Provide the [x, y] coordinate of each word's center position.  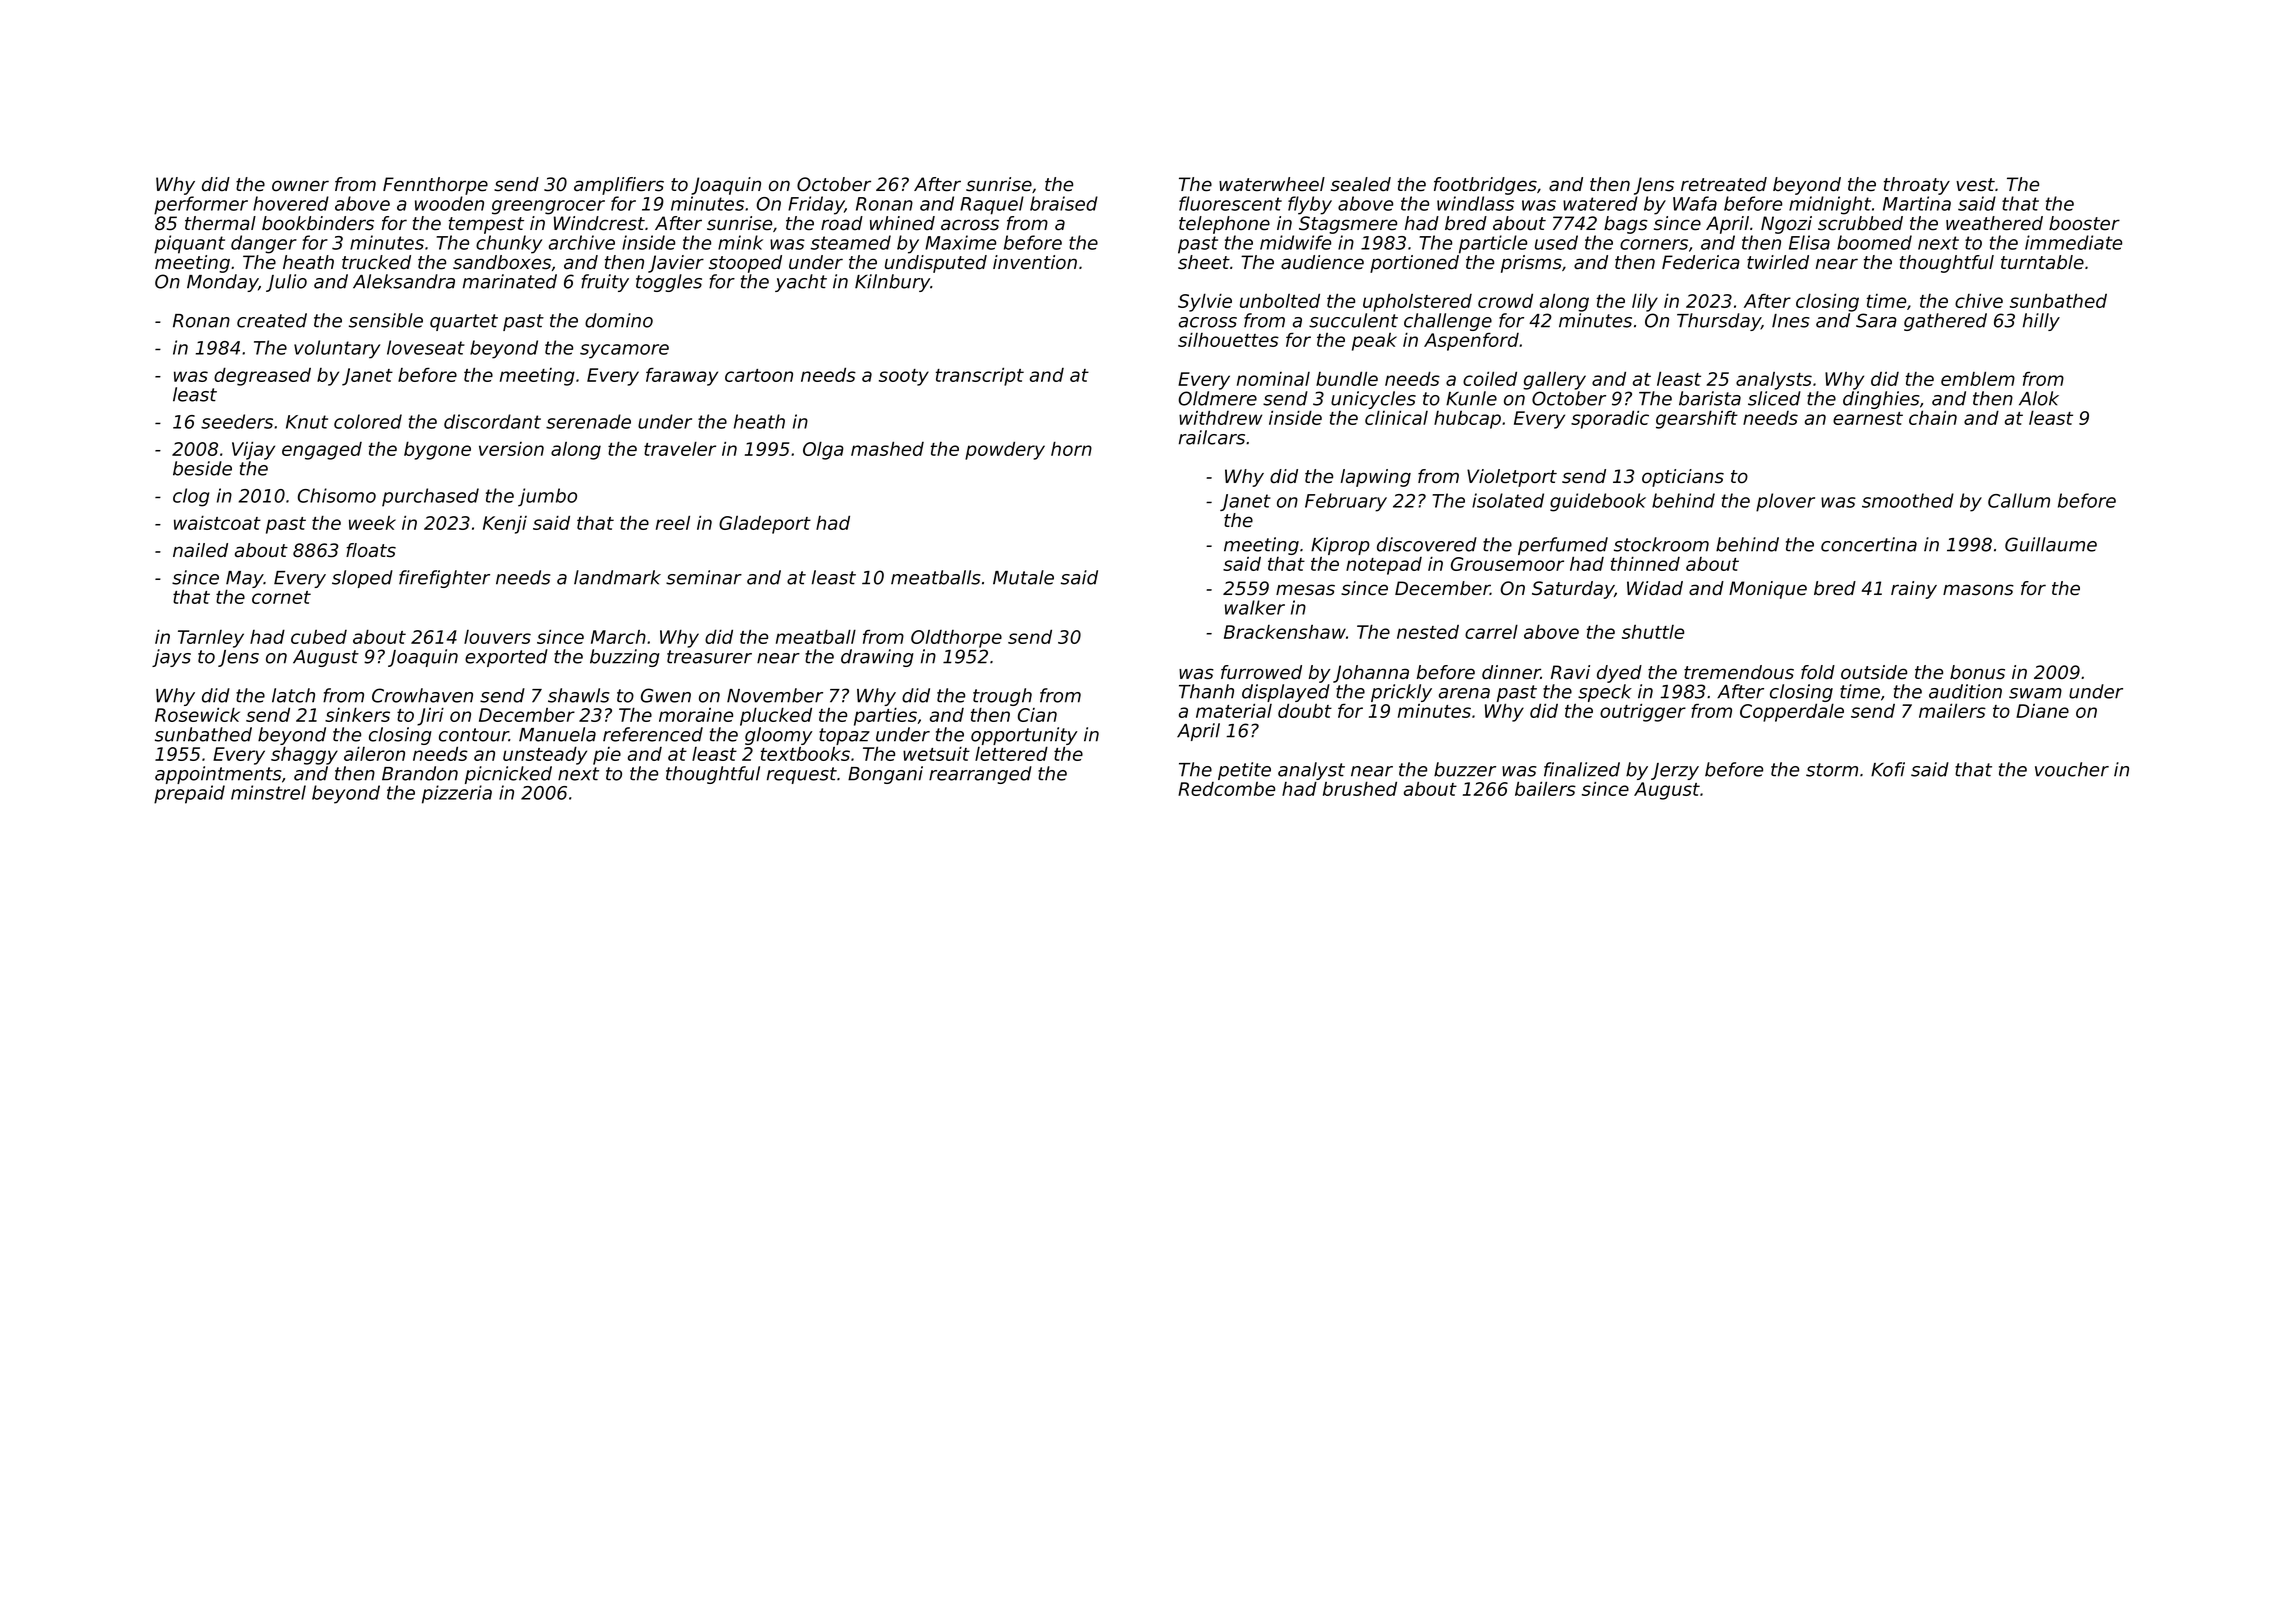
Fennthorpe [435, 186]
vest [1975, 185]
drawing [877, 658]
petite [1244, 771]
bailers [1545, 789]
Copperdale [1792, 713]
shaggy [304, 756]
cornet [281, 597]
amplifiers [619, 186]
